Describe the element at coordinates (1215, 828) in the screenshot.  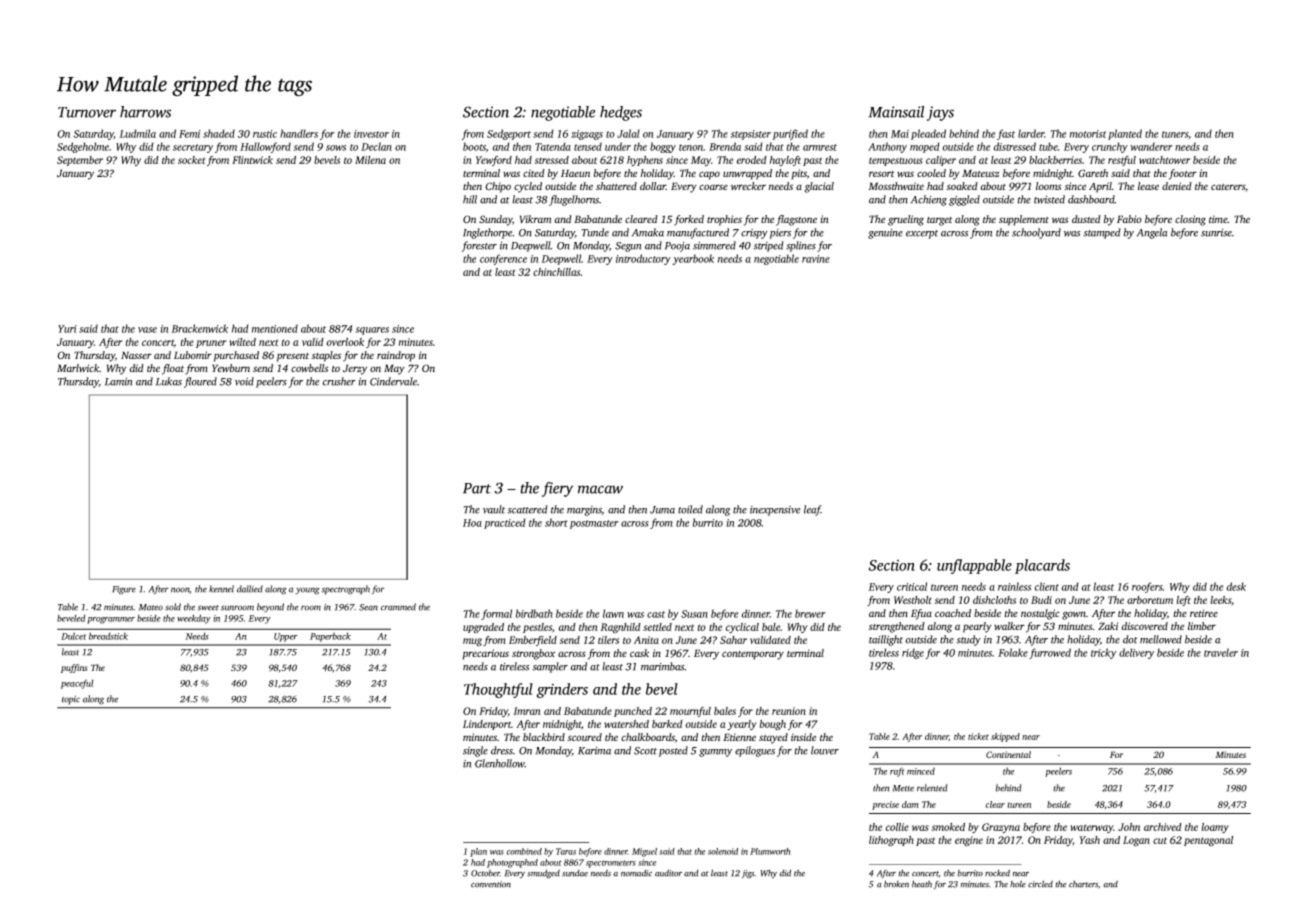
I see `loamy` at that location.
